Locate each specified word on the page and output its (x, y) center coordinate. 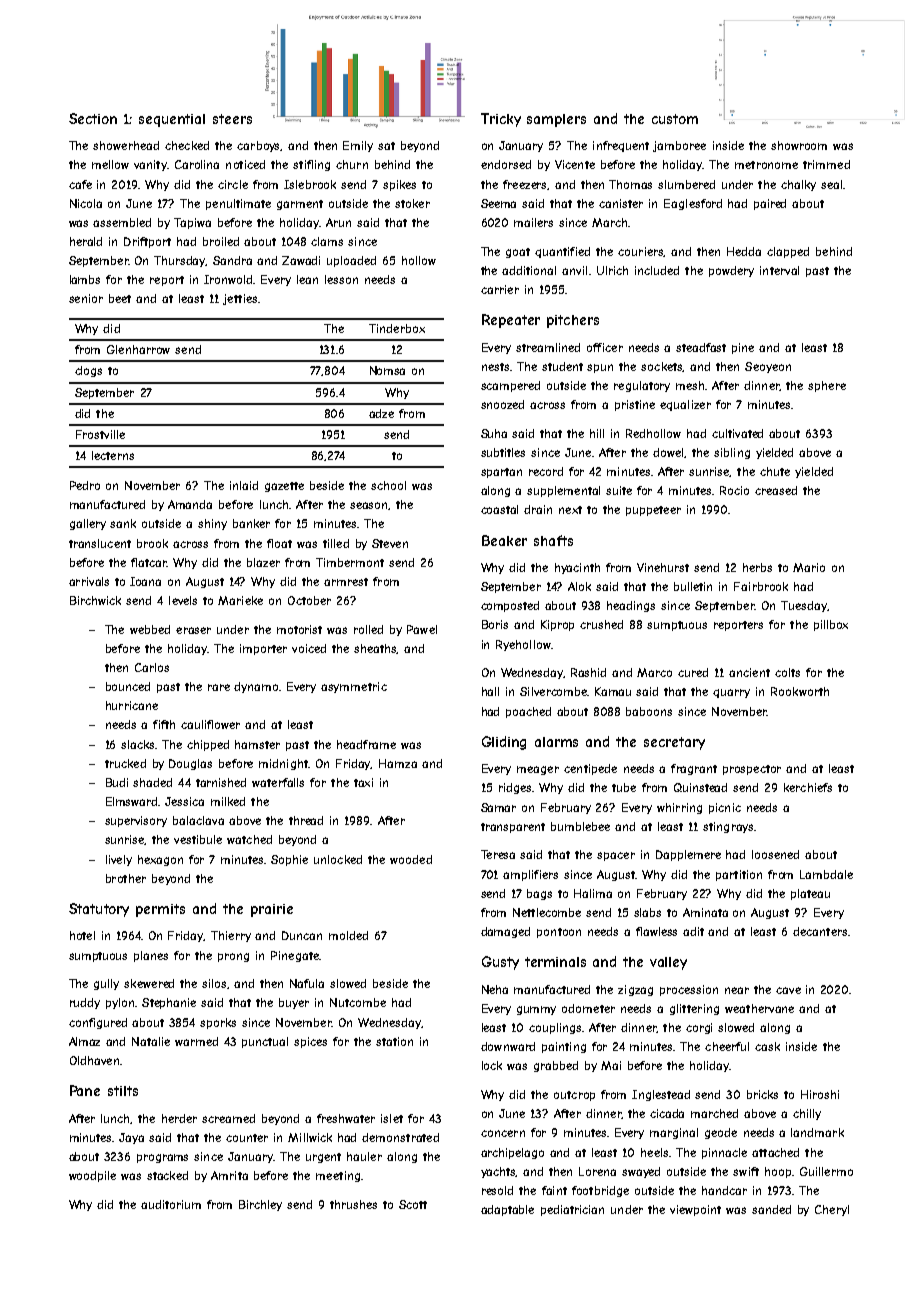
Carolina (197, 164)
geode (721, 1133)
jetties (240, 299)
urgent (323, 1158)
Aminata (705, 912)
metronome (766, 165)
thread (306, 820)
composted (510, 606)
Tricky (501, 120)
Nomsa (387, 370)
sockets (662, 367)
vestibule (198, 839)
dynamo (256, 687)
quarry (731, 693)
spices (310, 1042)
